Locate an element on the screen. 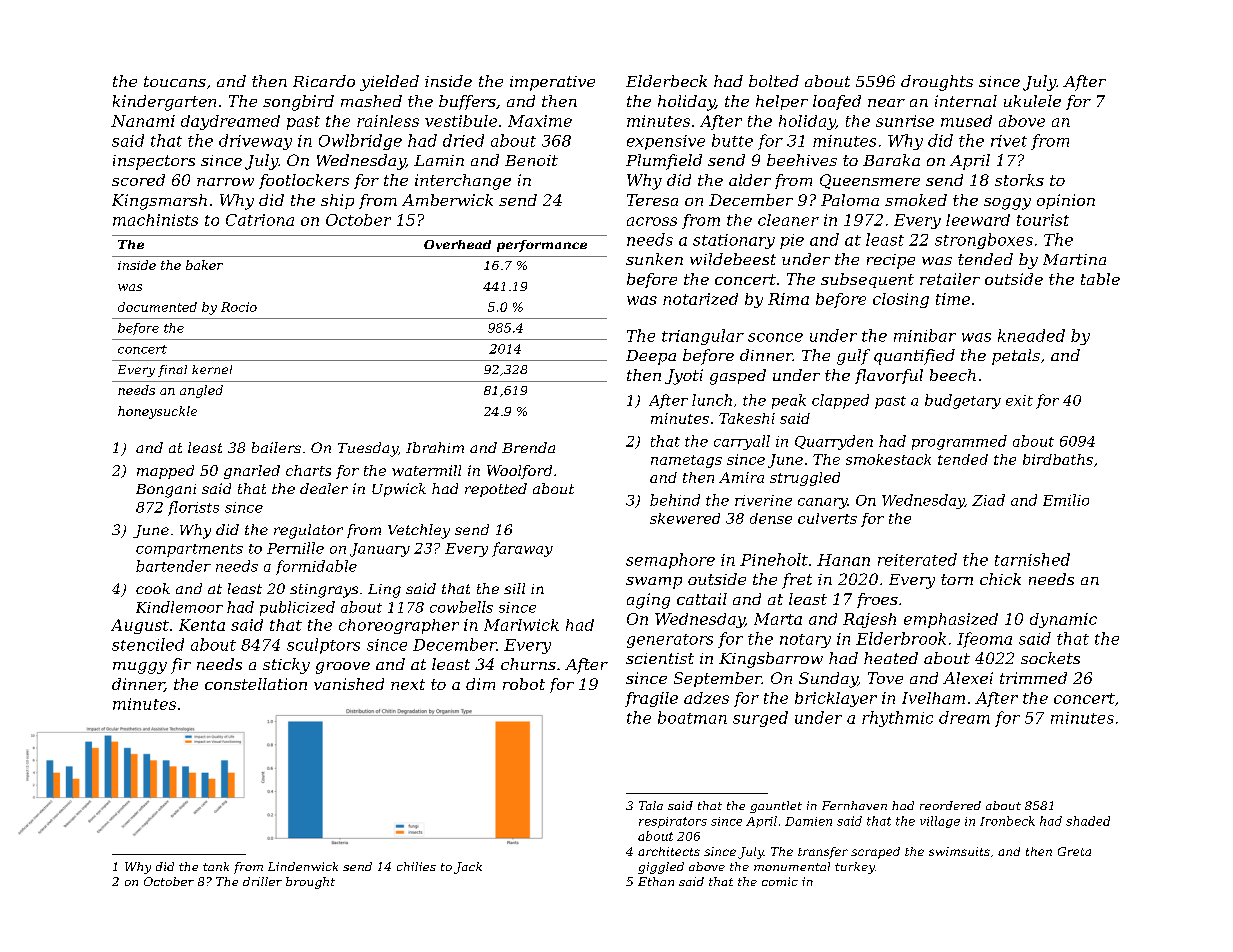 The height and width of the screenshot is (952, 1233). Marlwick is located at coordinates (521, 625).
